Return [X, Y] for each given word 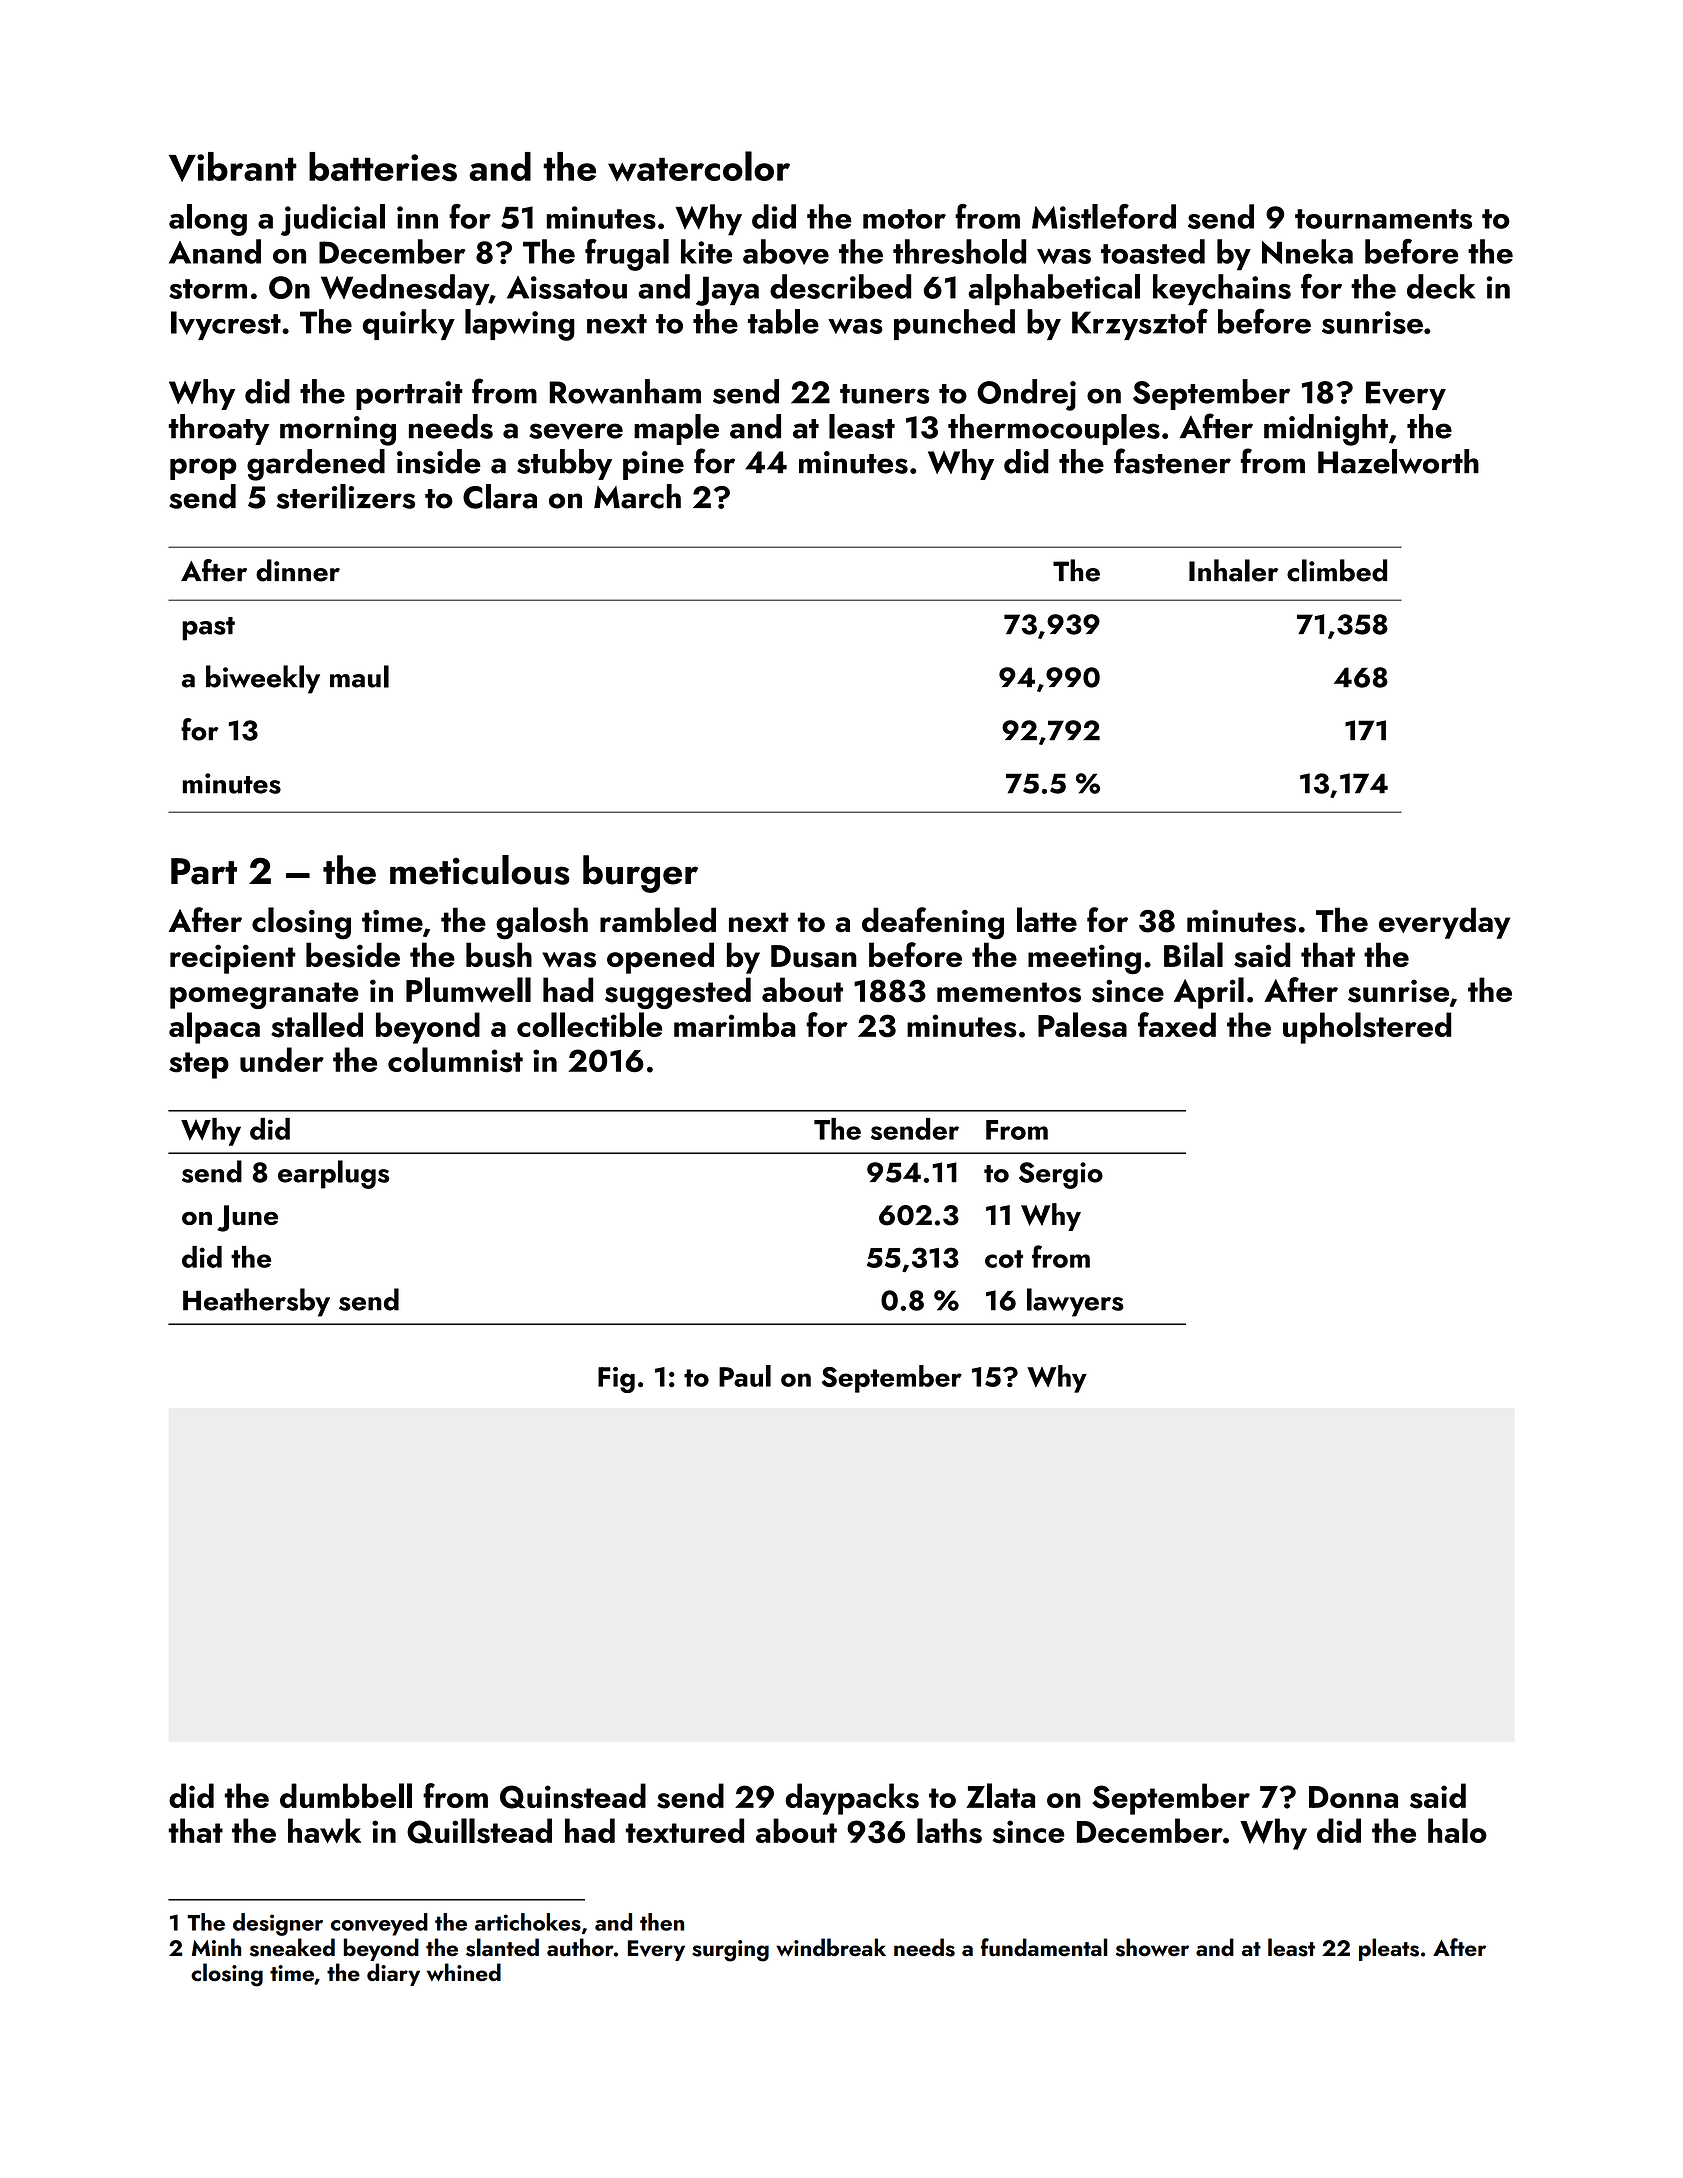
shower [1152, 1947]
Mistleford [1104, 216]
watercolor [699, 166]
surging [730, 1951]
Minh [216, 1947]
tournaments [1383, 219]
